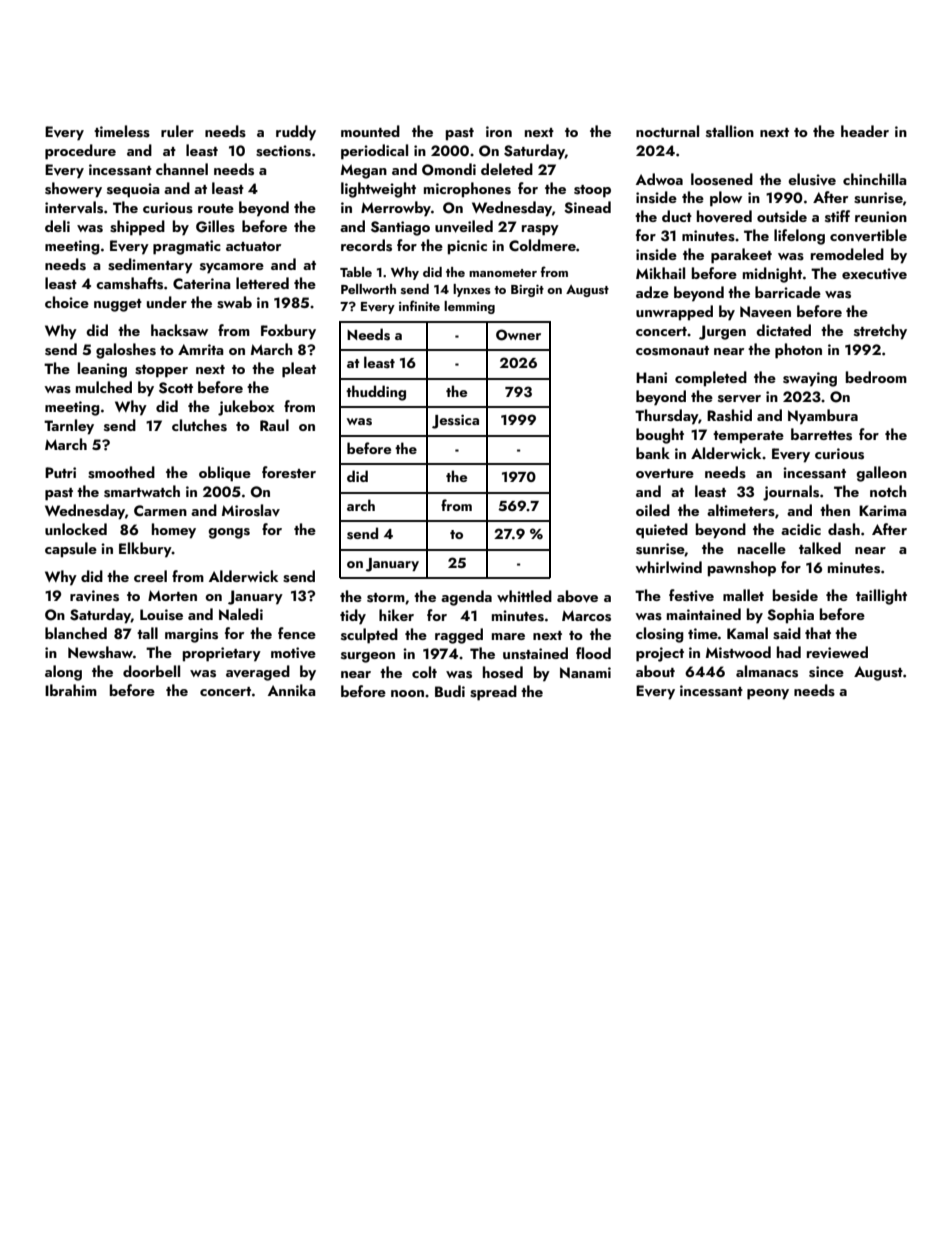 The image size is (952, 1233). I want to click on Putri, so click(60, 472).
